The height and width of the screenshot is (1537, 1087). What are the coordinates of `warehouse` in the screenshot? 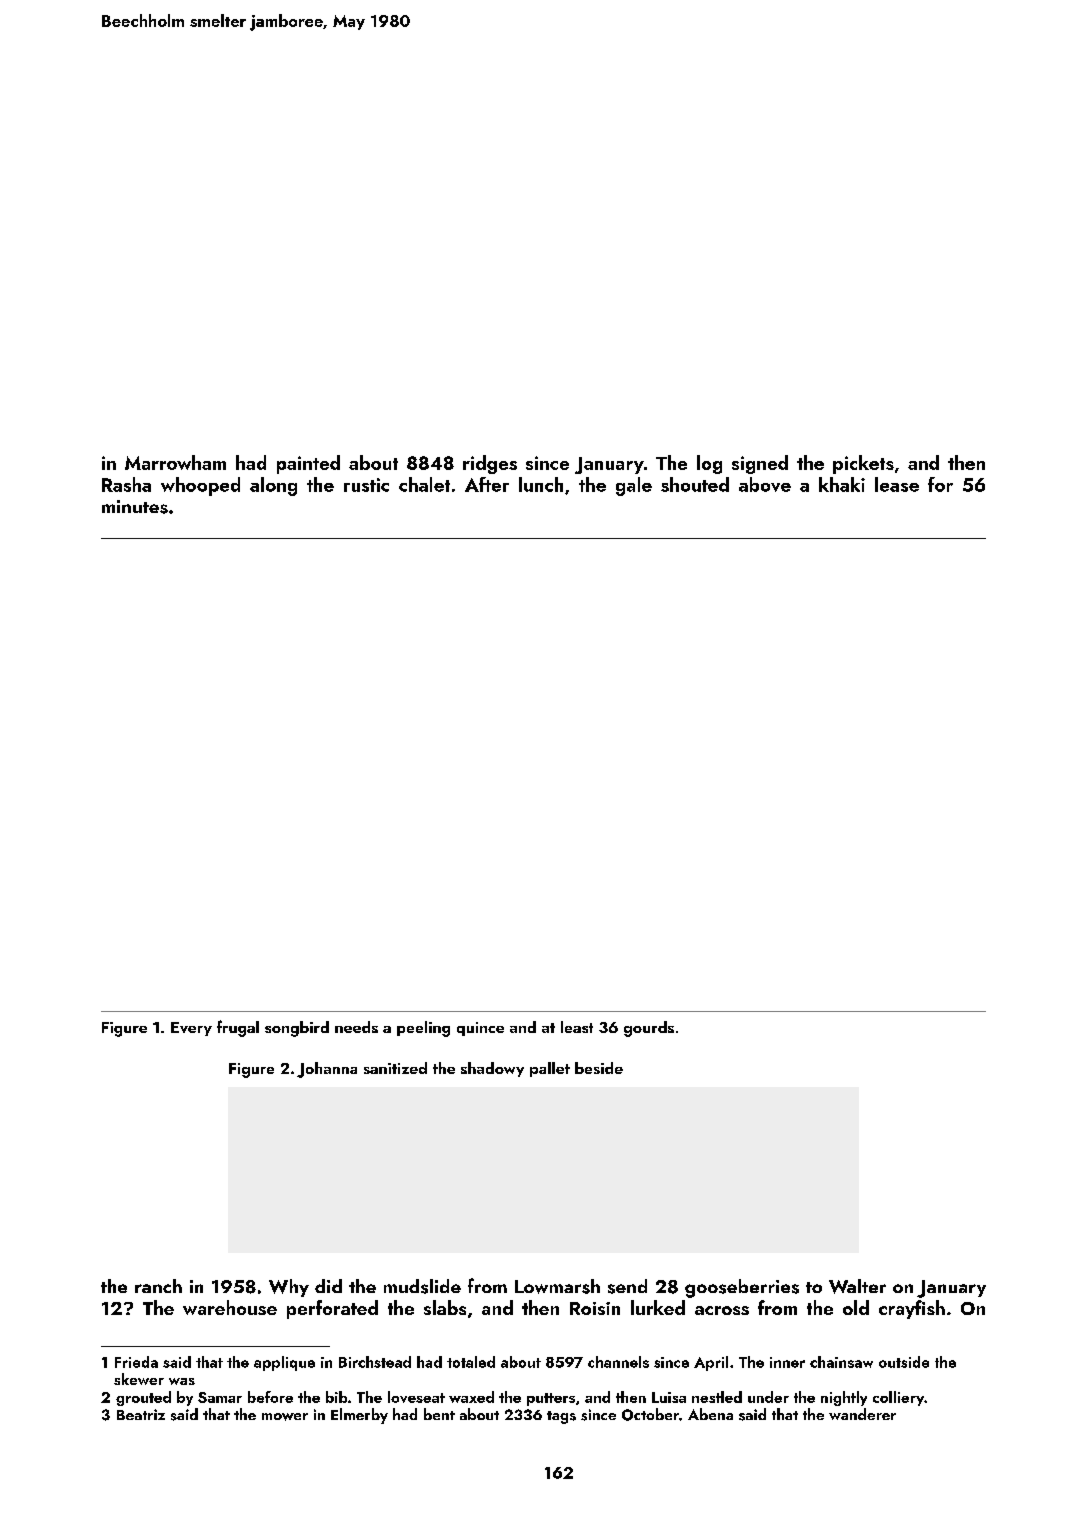 It's located at (230, 1307).
